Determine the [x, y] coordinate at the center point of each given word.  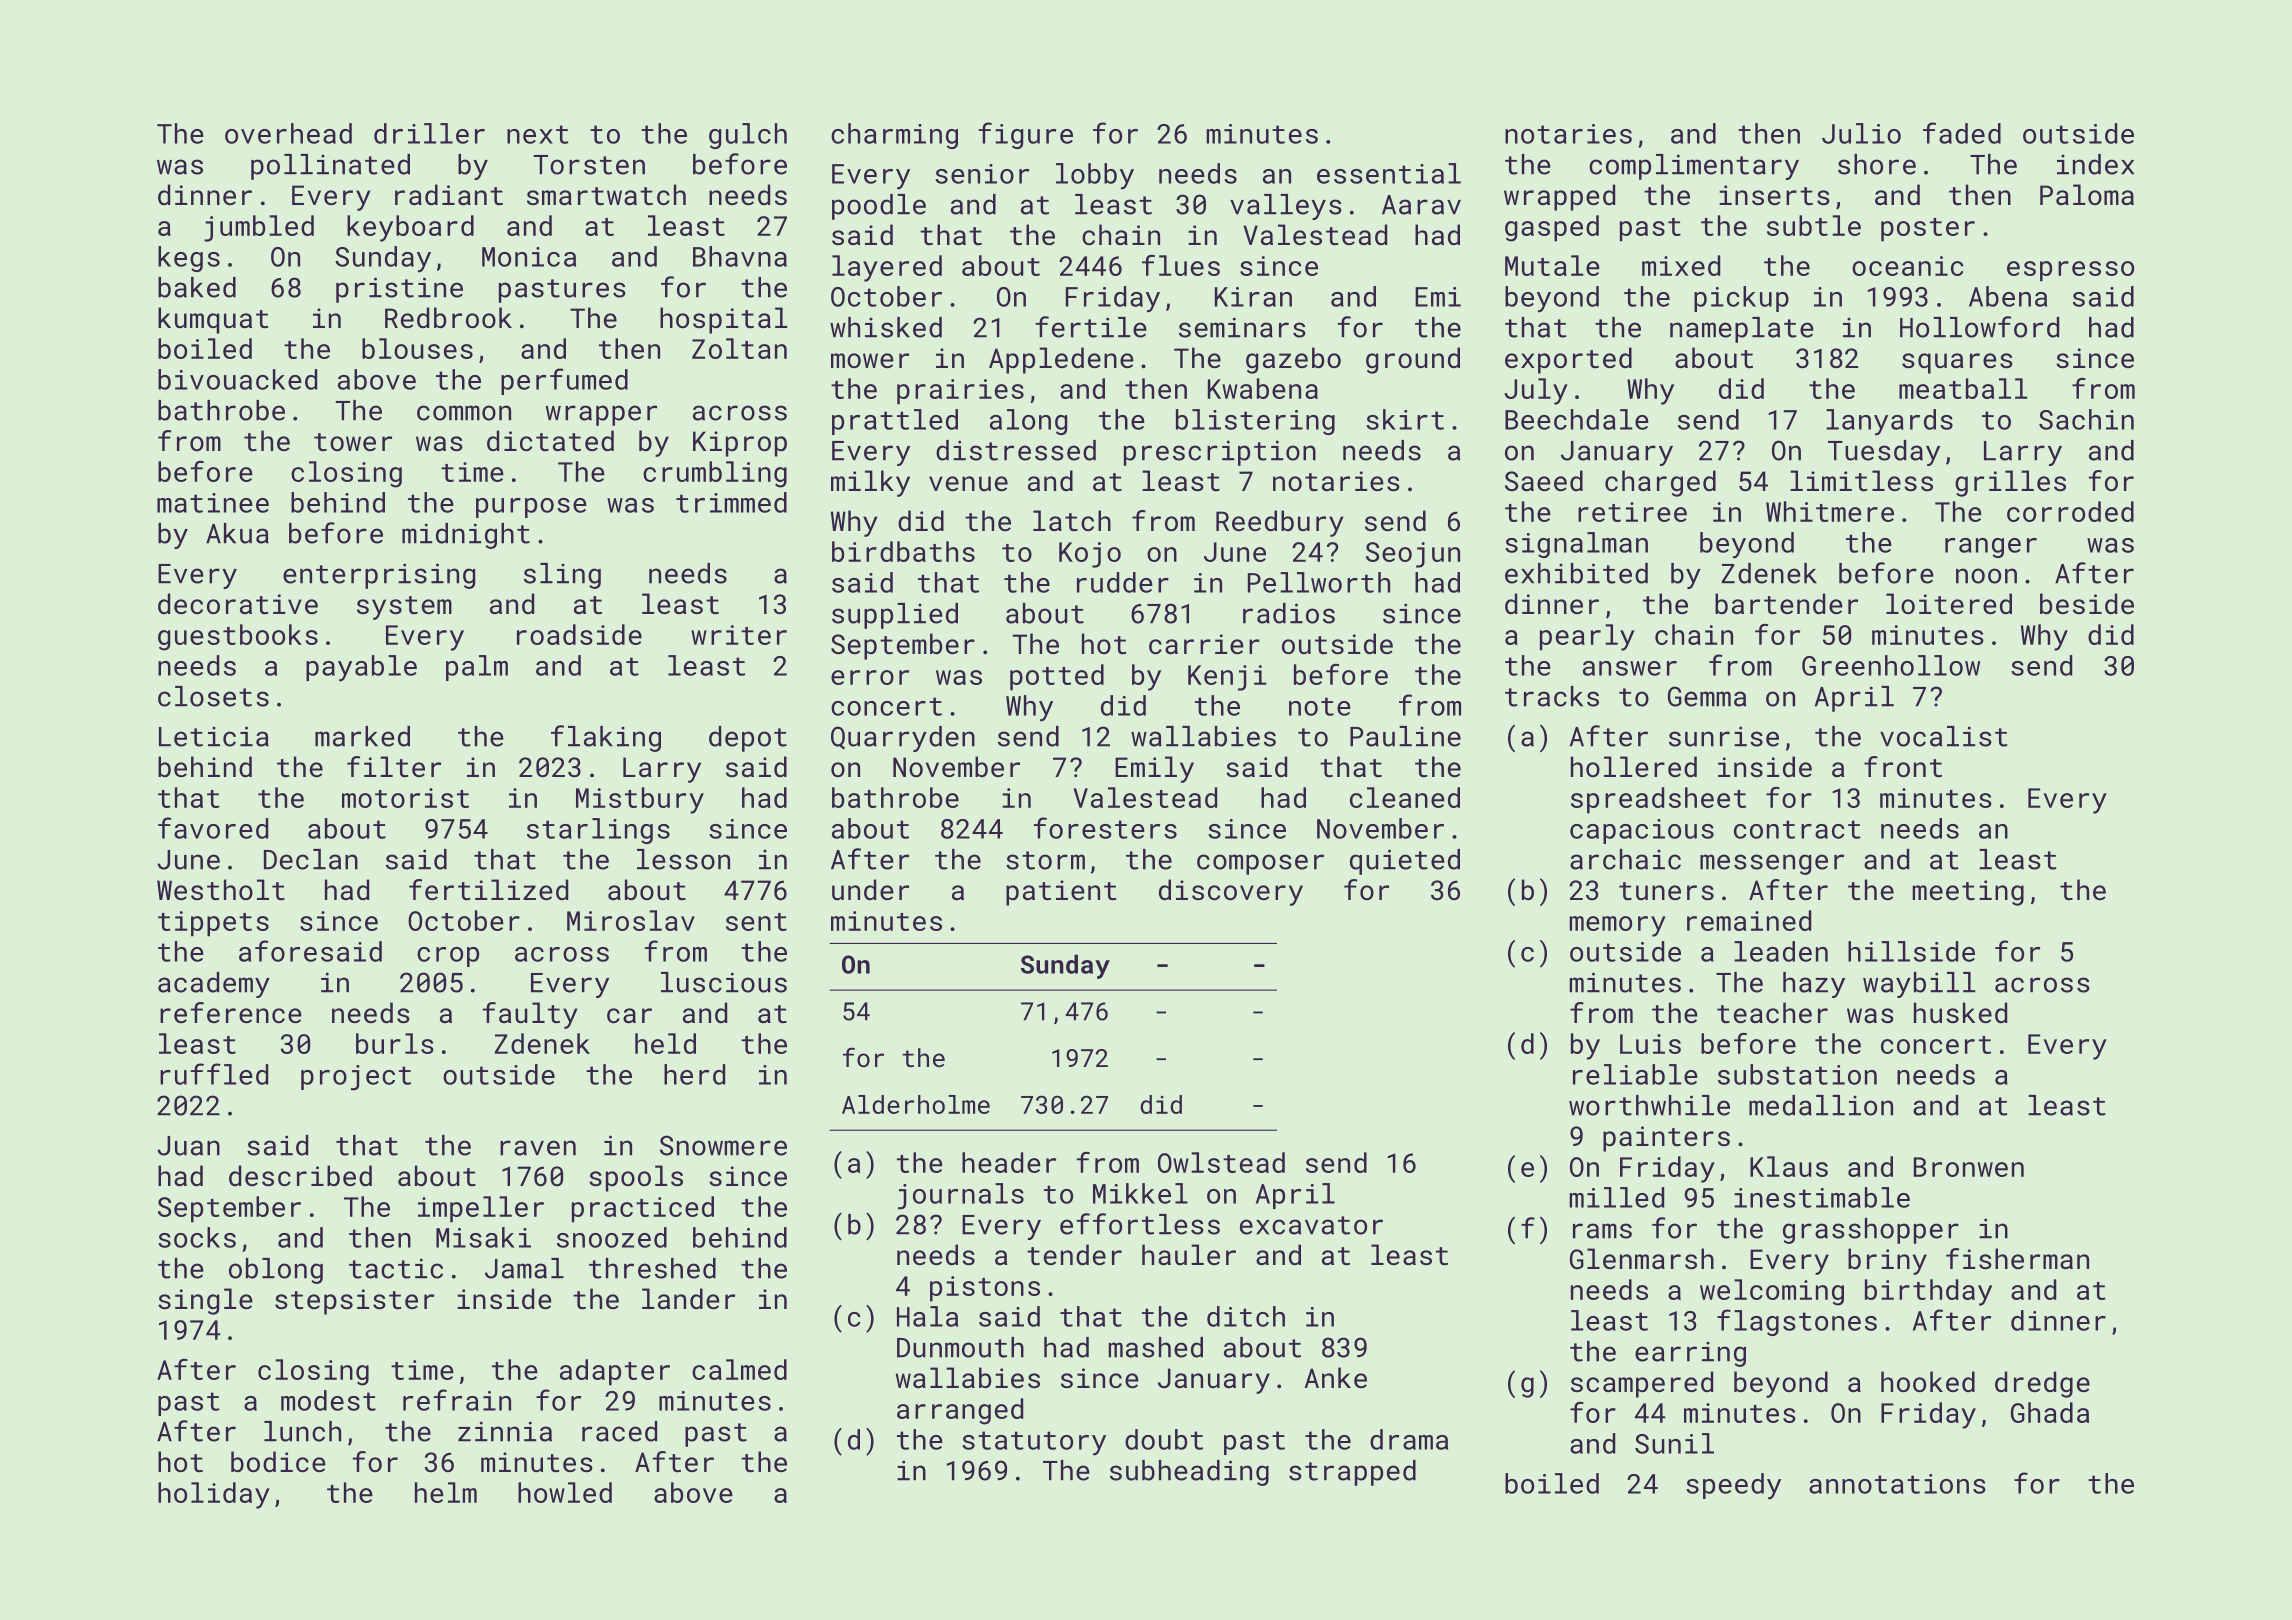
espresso [2070, 271]
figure [1026, 135]
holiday [214, 1495]
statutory [1034, 1443]
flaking [606, 738]
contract [1797, 829]
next [538, 134]
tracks [1552, 696]
